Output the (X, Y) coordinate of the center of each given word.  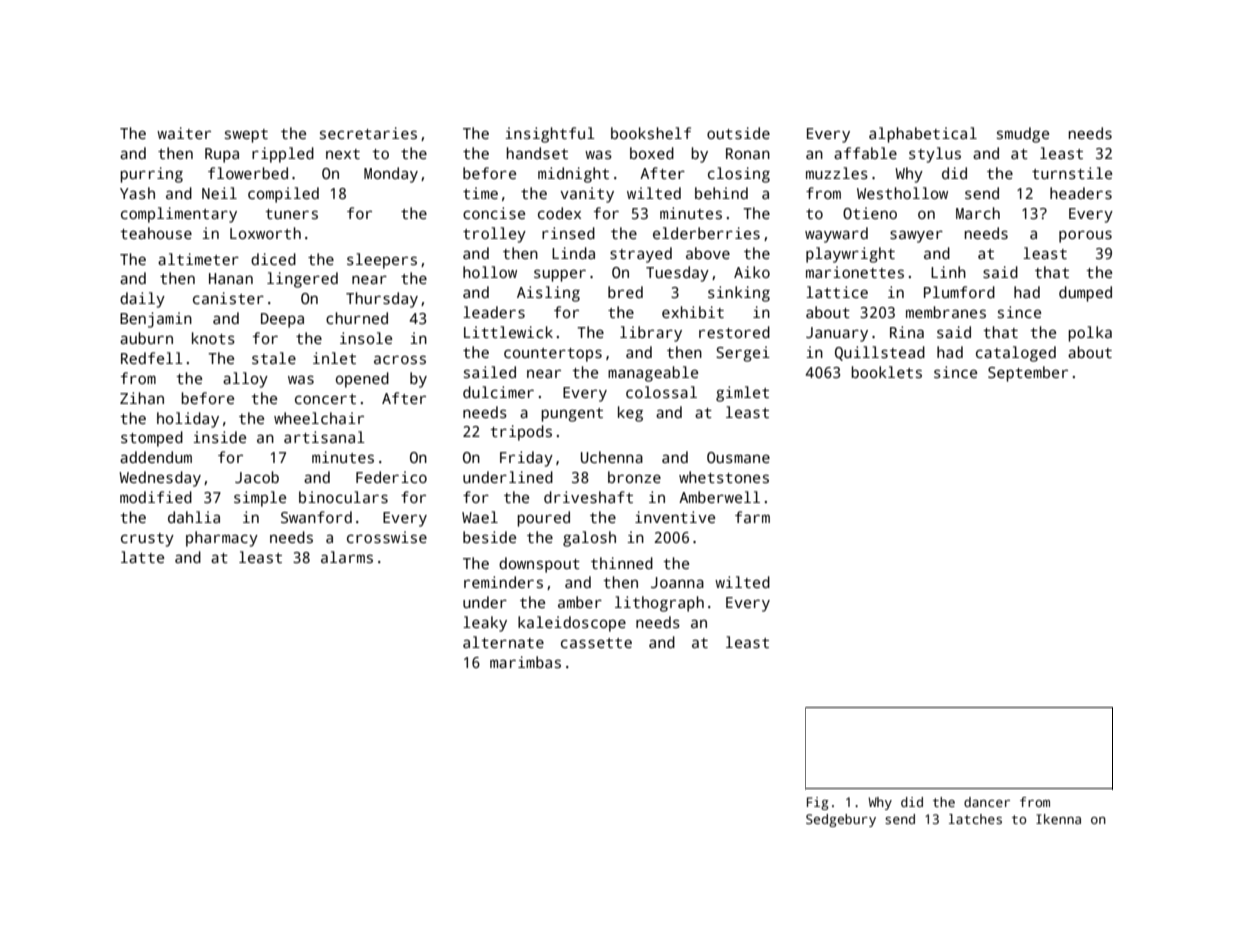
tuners (291, 214)
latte (142, 557)
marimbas (525, 662)
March (978, 213)
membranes (946, 312)
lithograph (659, 604)
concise (494, 213)
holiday (188, 420)
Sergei (743, 354)
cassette (596, 643)
